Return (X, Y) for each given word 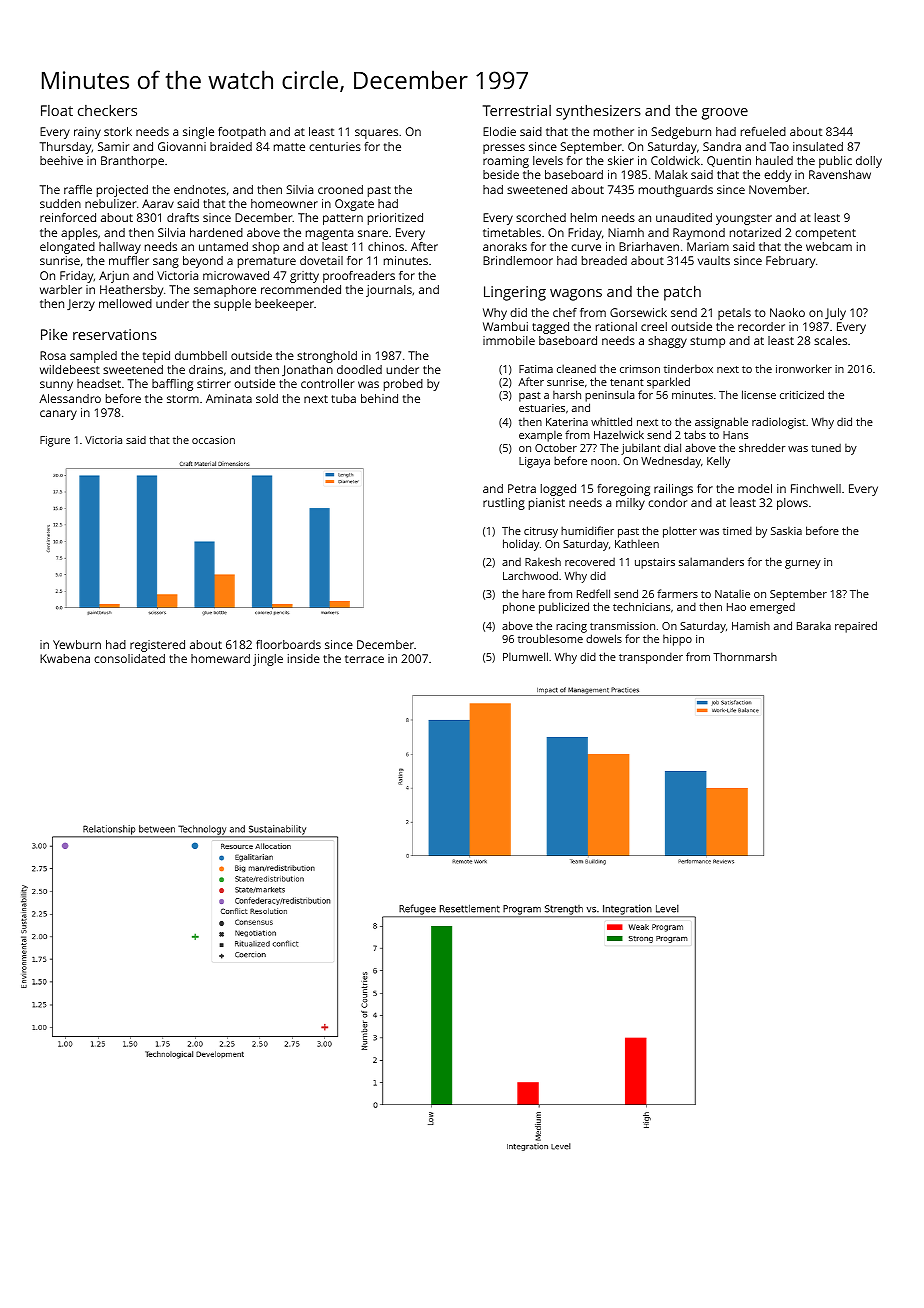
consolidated (129, 658)
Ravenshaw (840, 174)
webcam (829, 246)
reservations (115, 334)
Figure (55, 441)
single (198, 133)
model (755, 488)
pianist (547, 504)
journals (389, 291)
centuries (335, 146)
